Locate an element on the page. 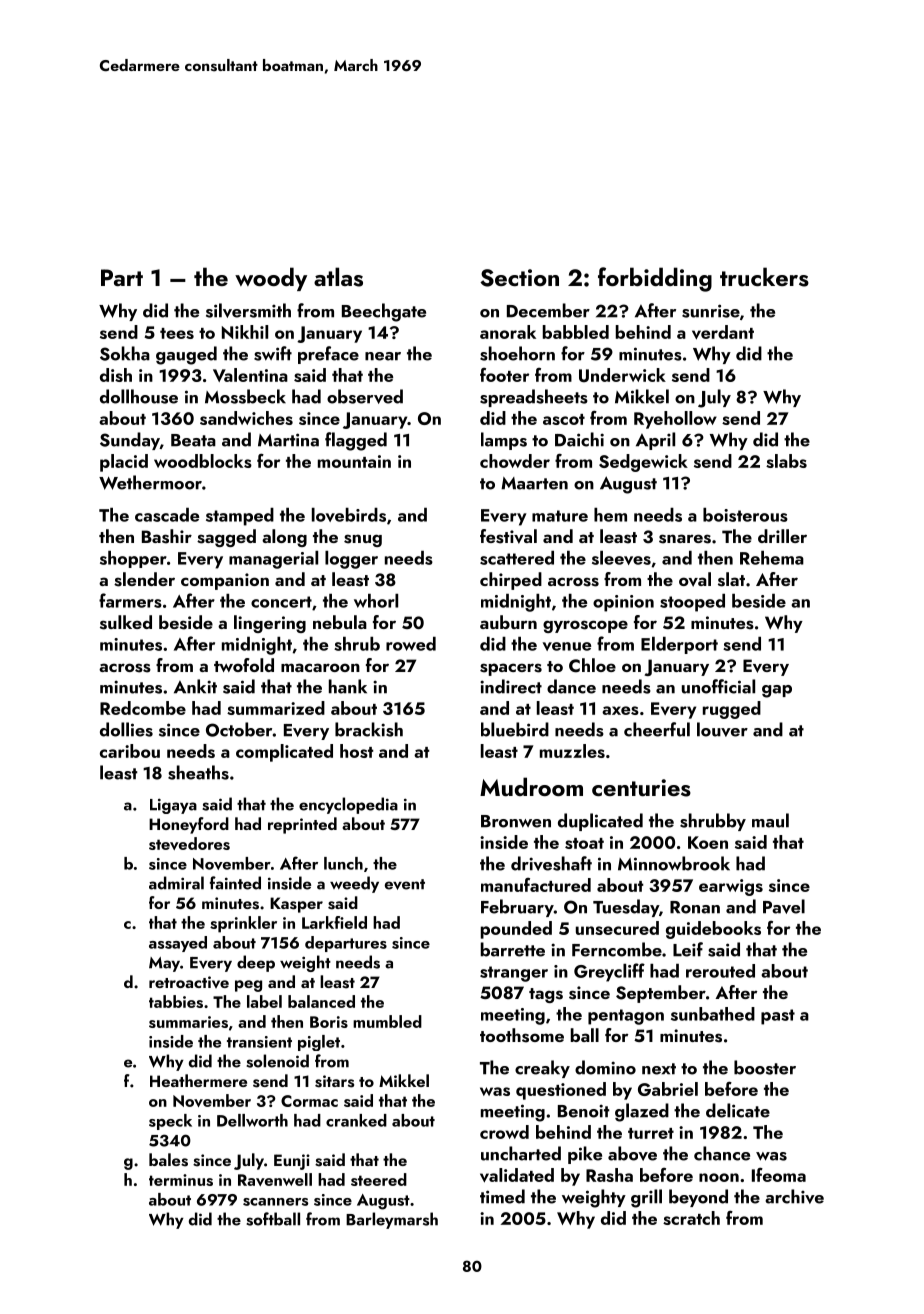 This image has height=1314, width=924. Elderport is located at coordinates (679, 645).
